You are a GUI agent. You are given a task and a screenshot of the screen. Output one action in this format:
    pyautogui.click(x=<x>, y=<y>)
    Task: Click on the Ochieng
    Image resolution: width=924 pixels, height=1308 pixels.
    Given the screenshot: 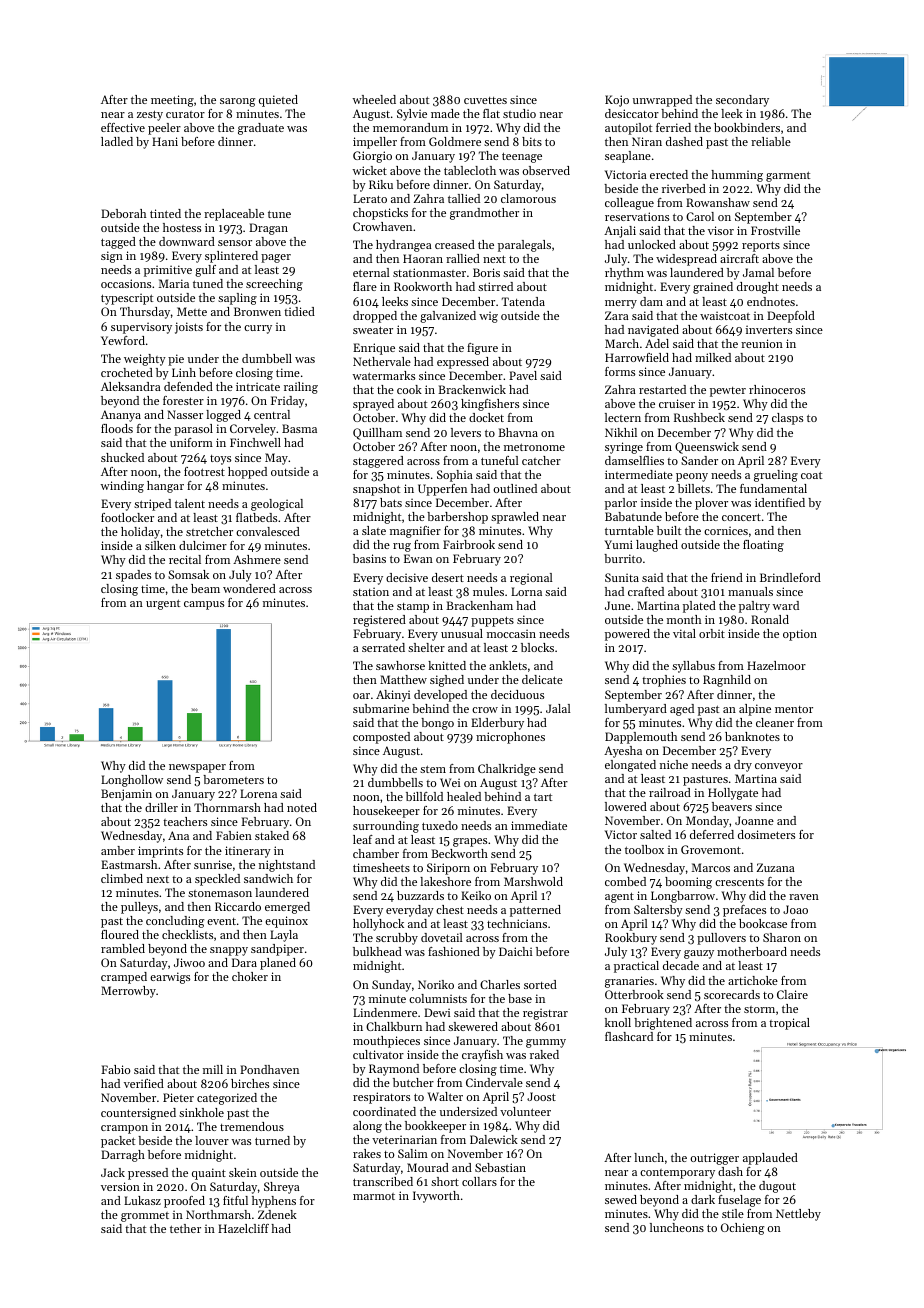 What is the action you would take?
    pyautogui.click(x=742, y=1229)
